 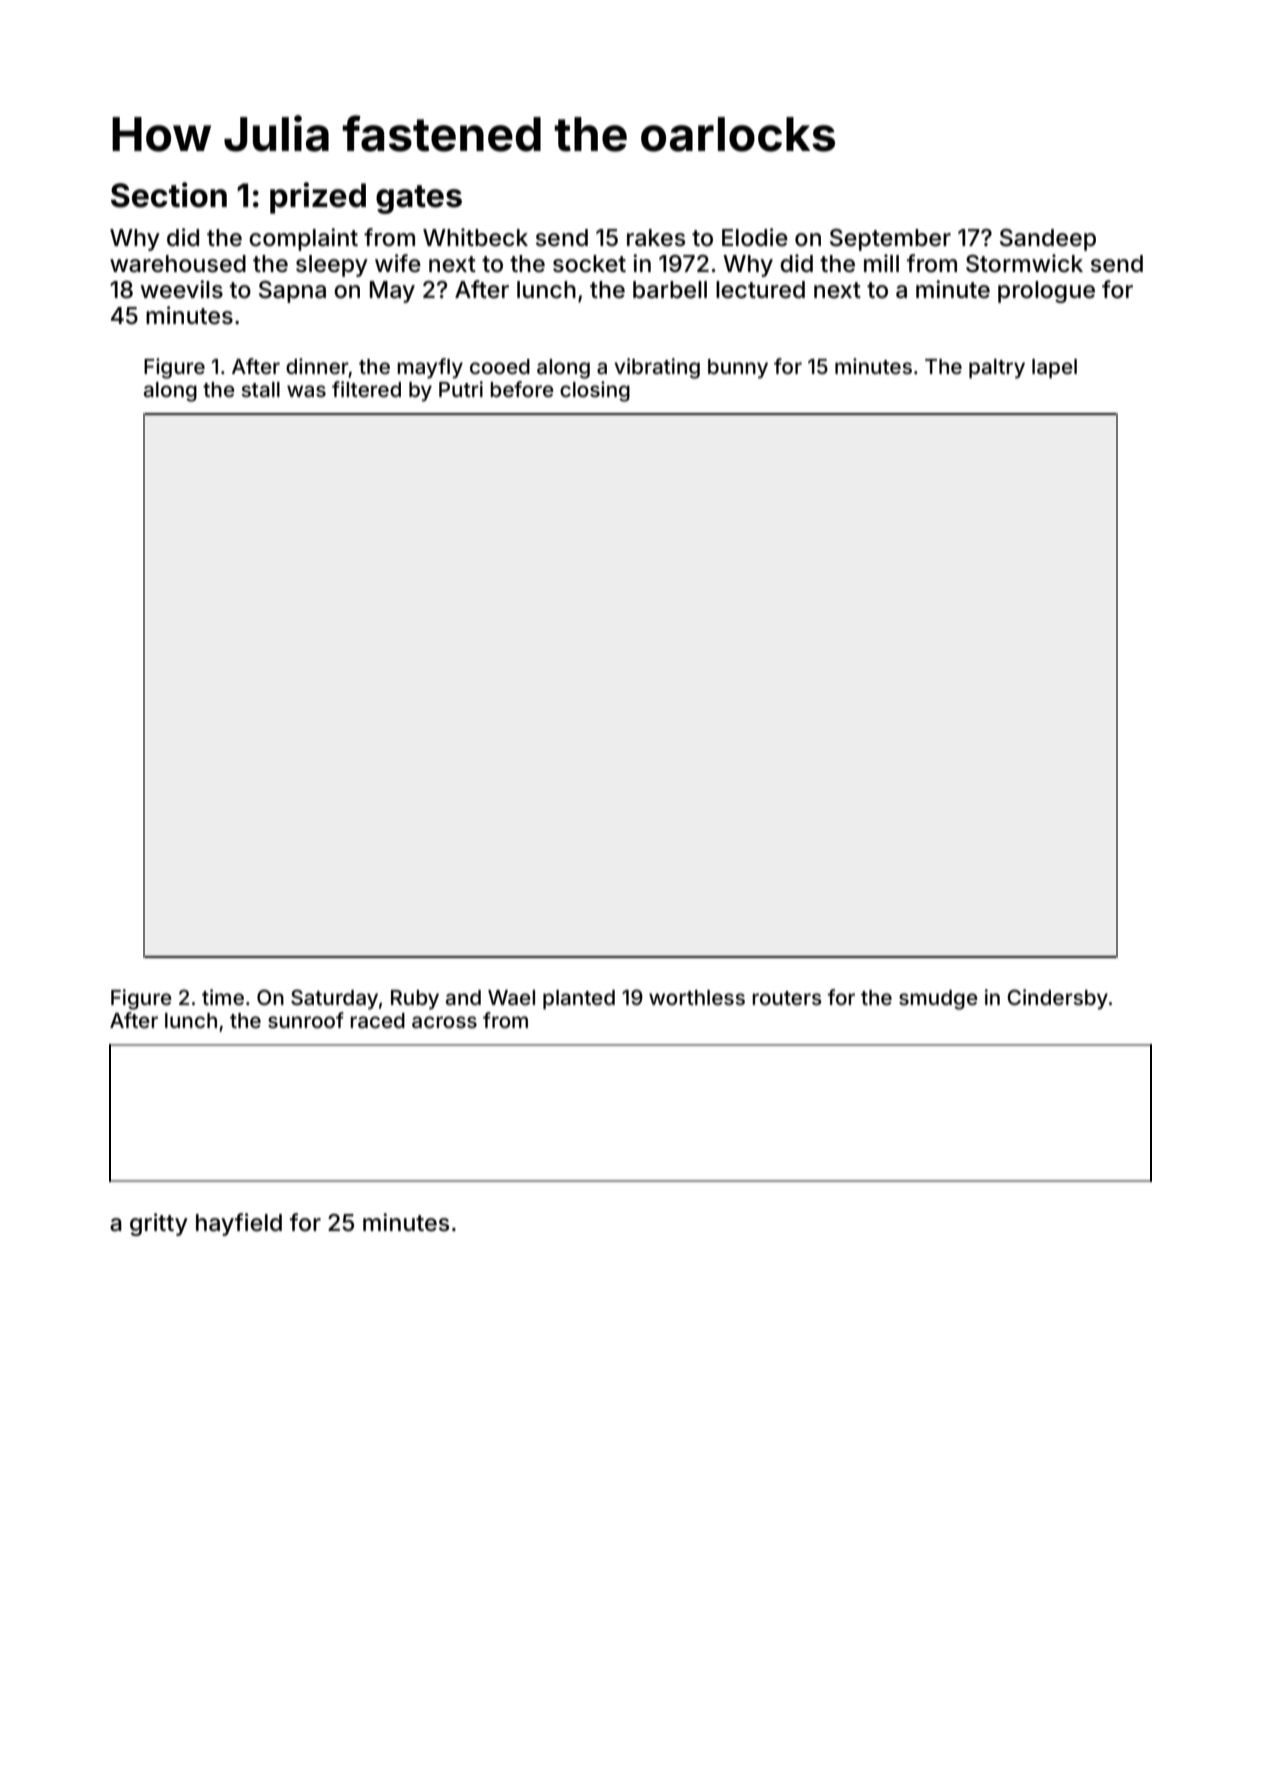 I want to click on worthless, so click(x=697, y=997).
